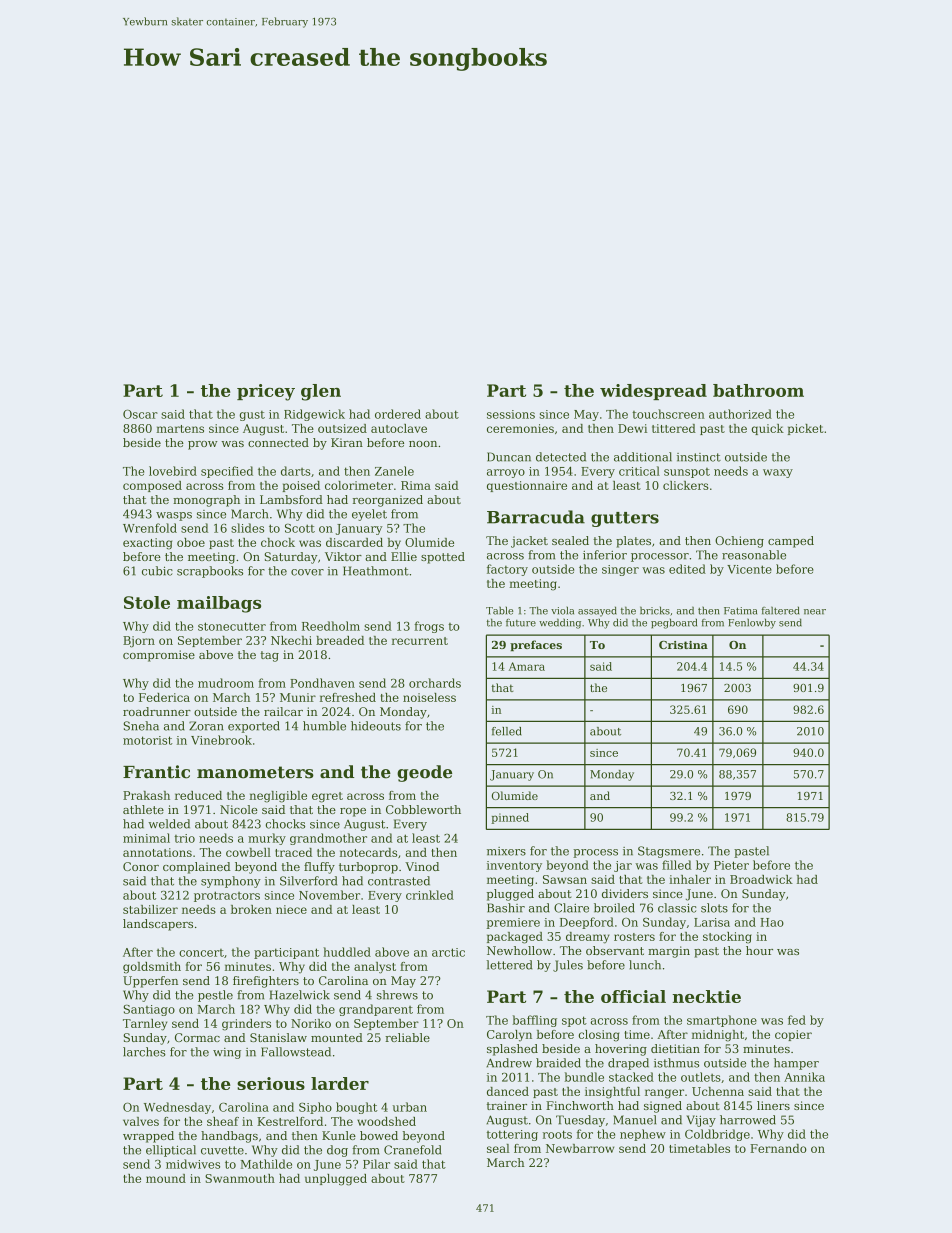 This screenshot has height=1233, width=952. I want to click on Cristina, so click(683, 645).
